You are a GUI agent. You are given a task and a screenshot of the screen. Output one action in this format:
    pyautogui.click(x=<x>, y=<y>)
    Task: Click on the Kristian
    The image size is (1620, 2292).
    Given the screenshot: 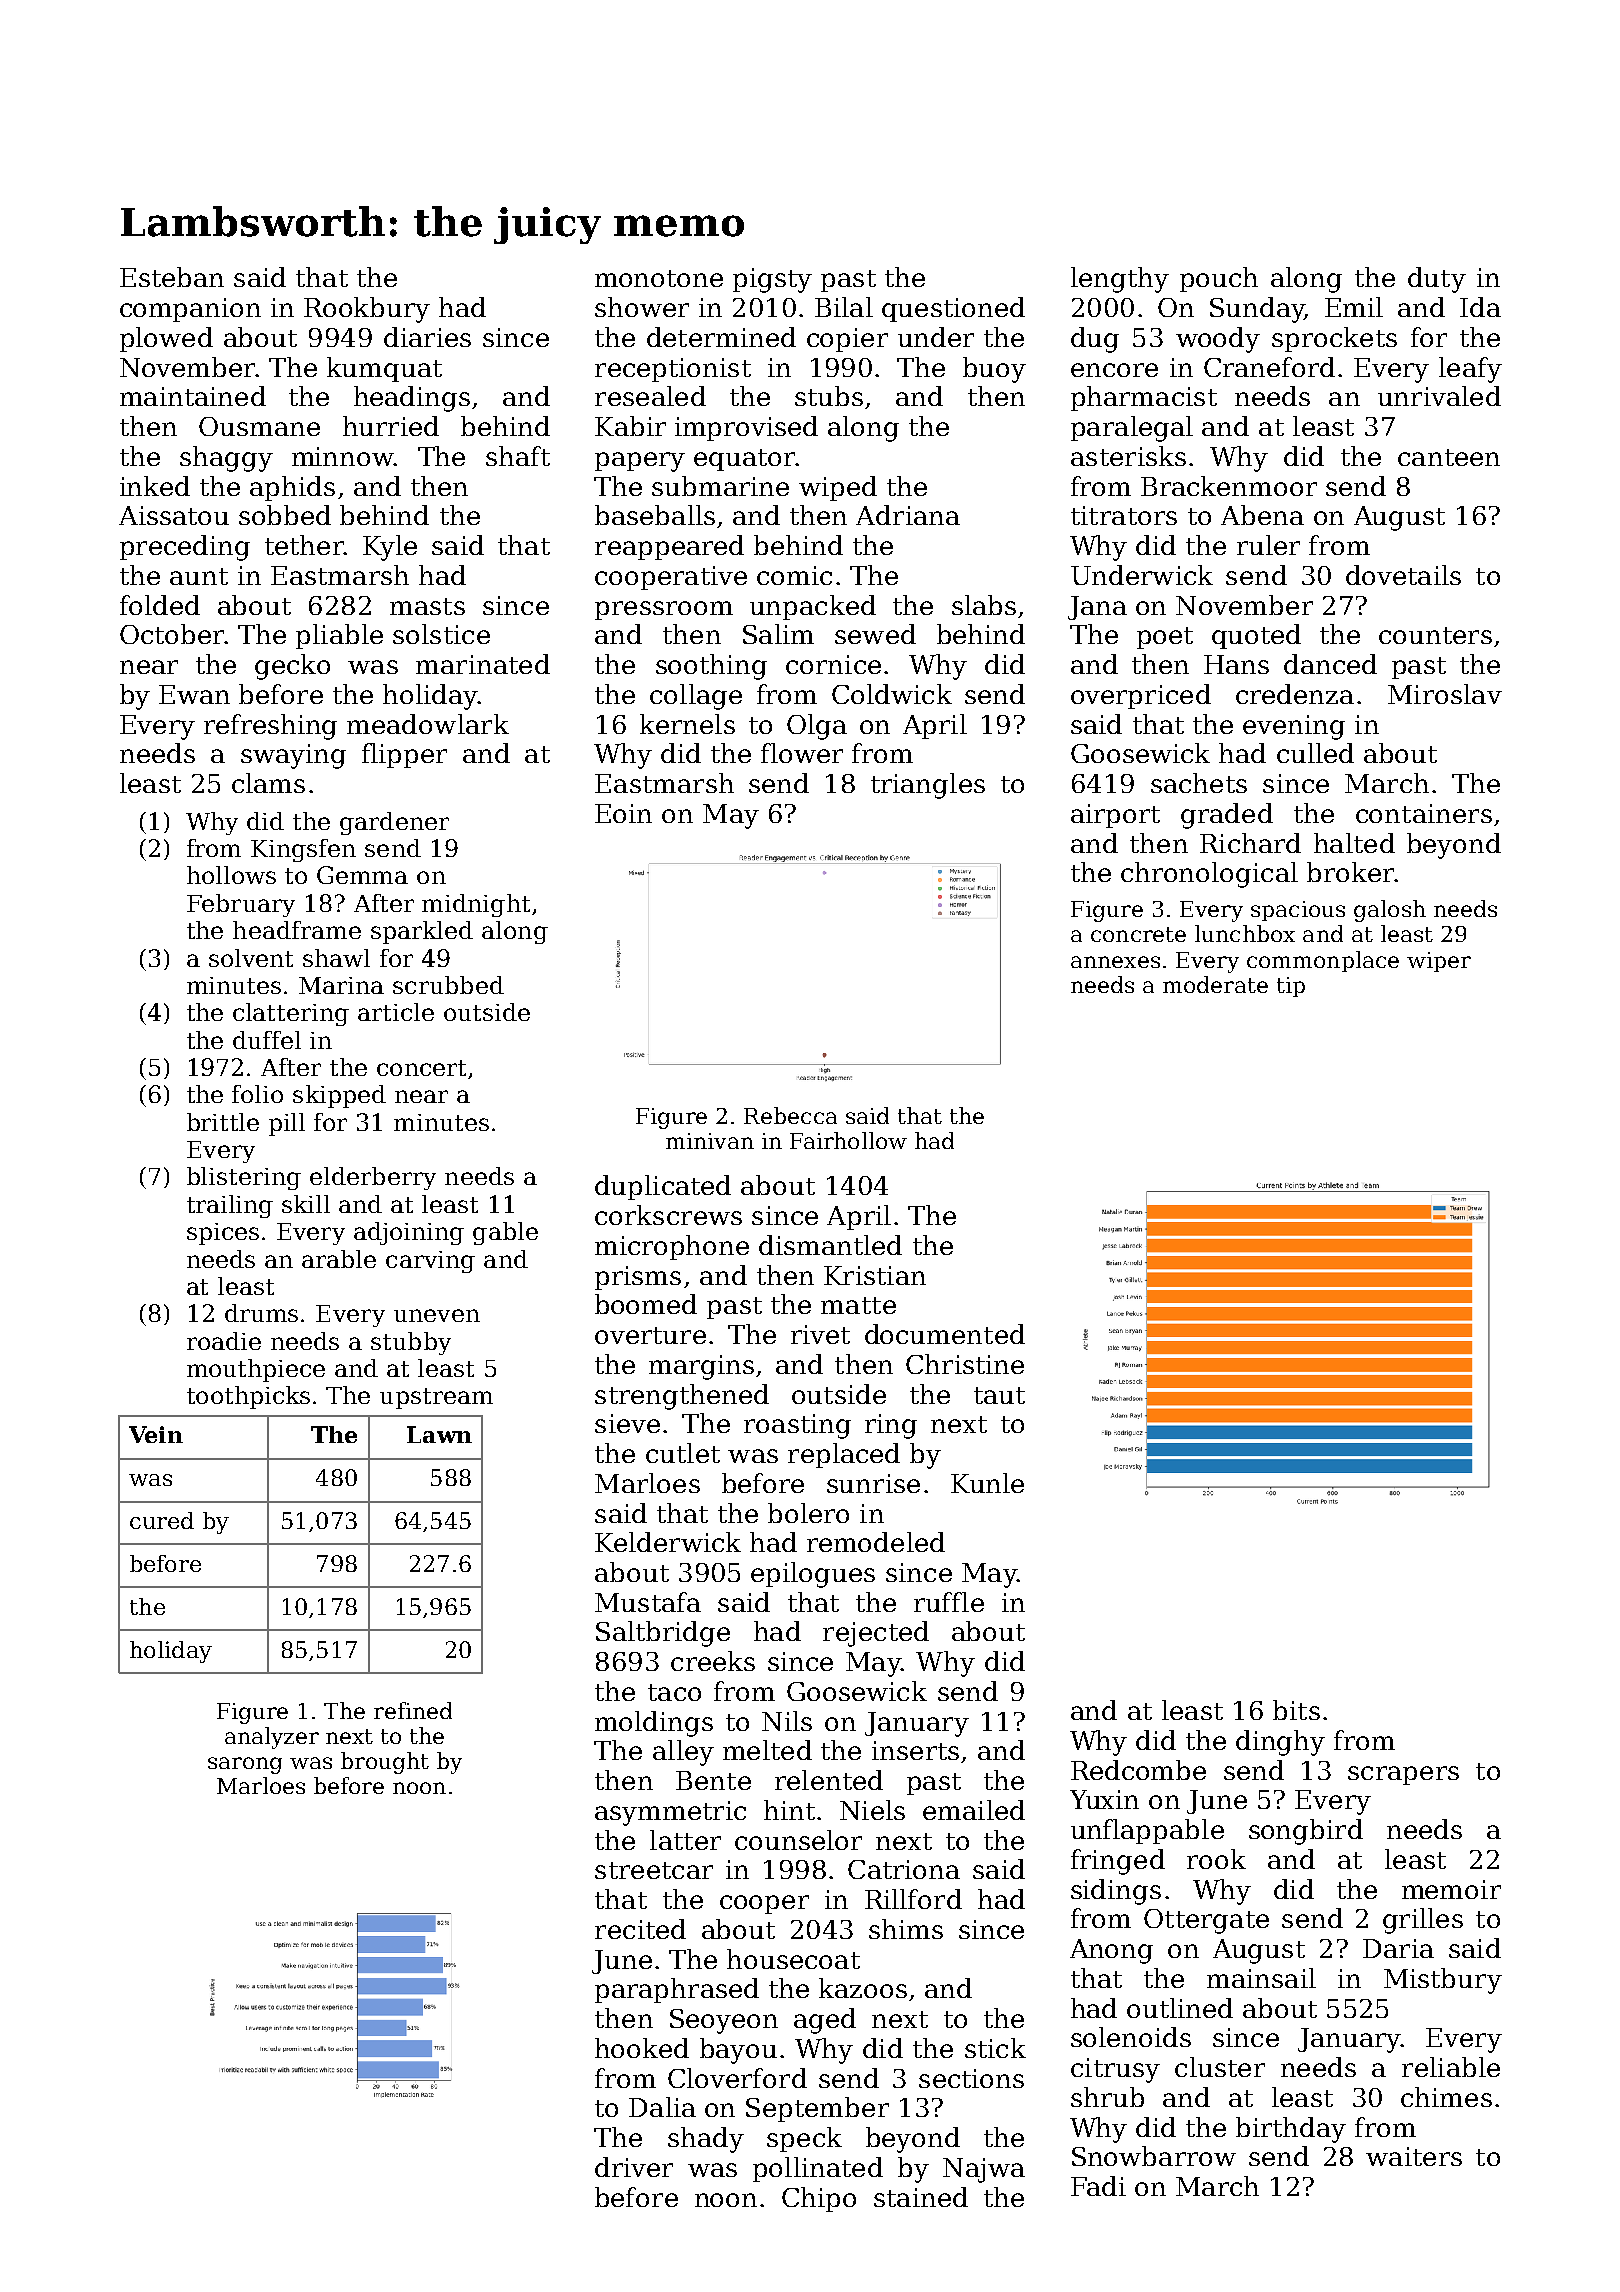 What is the action you would take?
    pyautogui.click(x=875, y=1275)
